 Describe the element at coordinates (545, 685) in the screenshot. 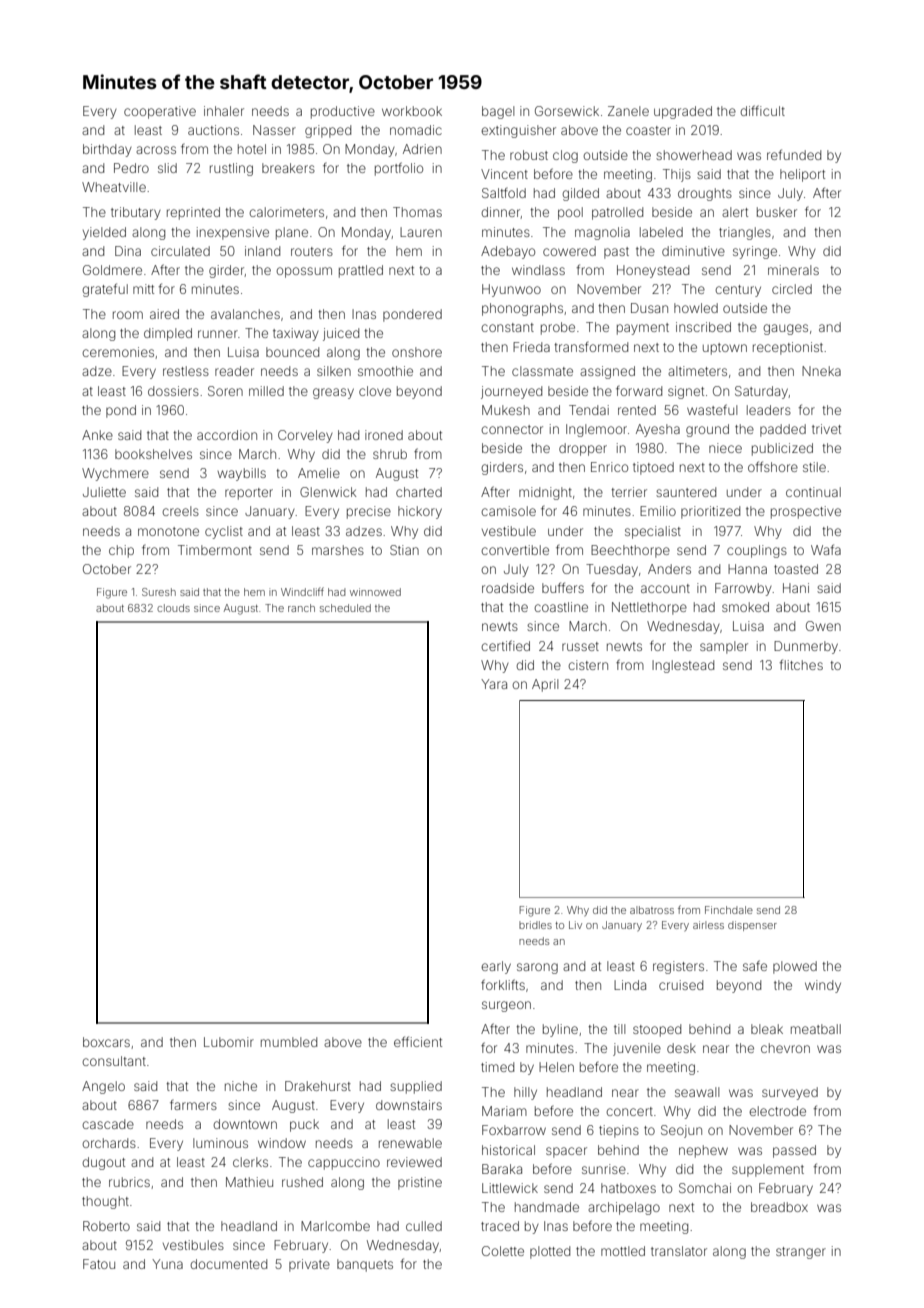

I see `April` at that location.
